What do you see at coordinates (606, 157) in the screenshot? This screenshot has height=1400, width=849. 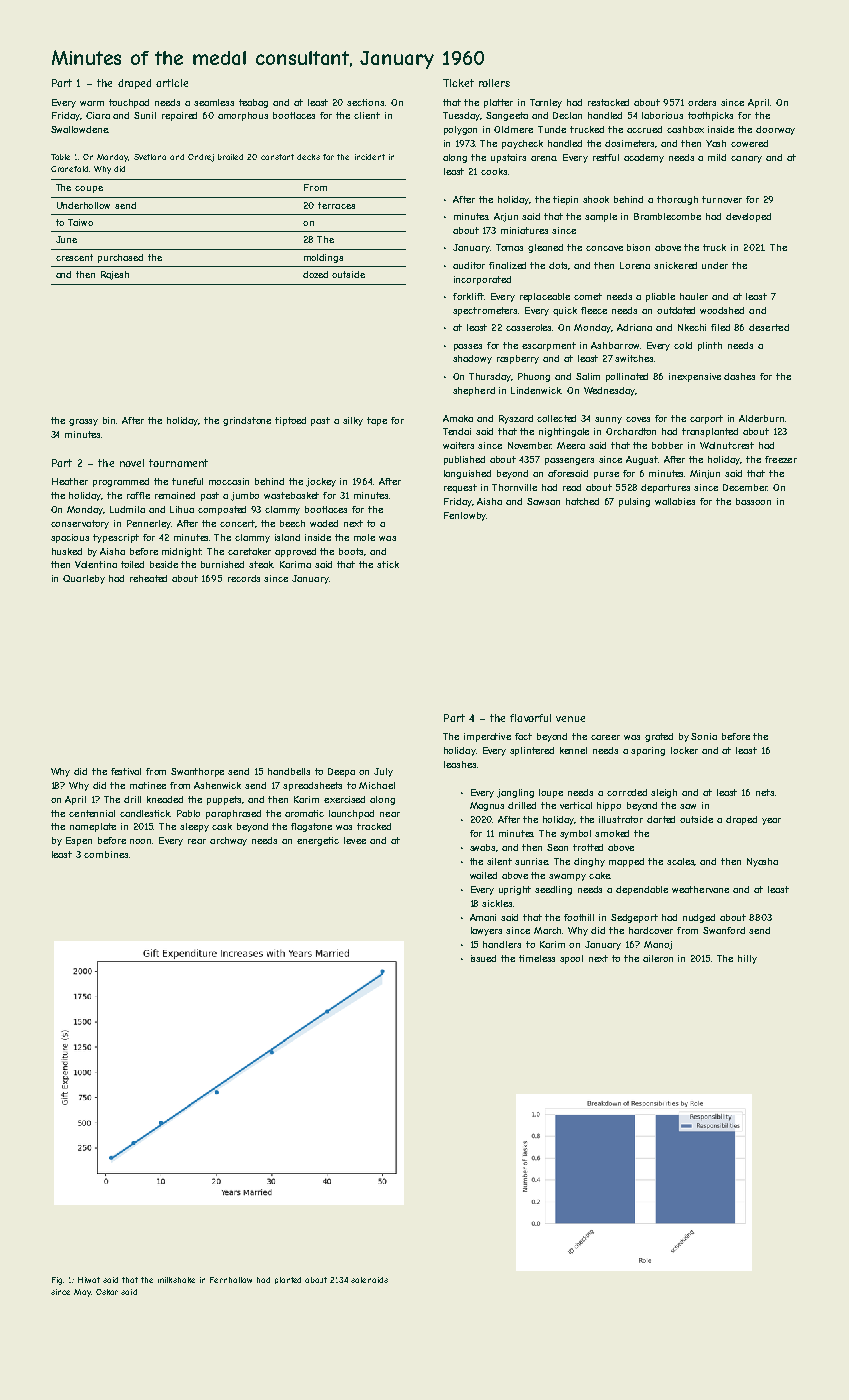 I see `restful` at bounding box center [606, 157].
